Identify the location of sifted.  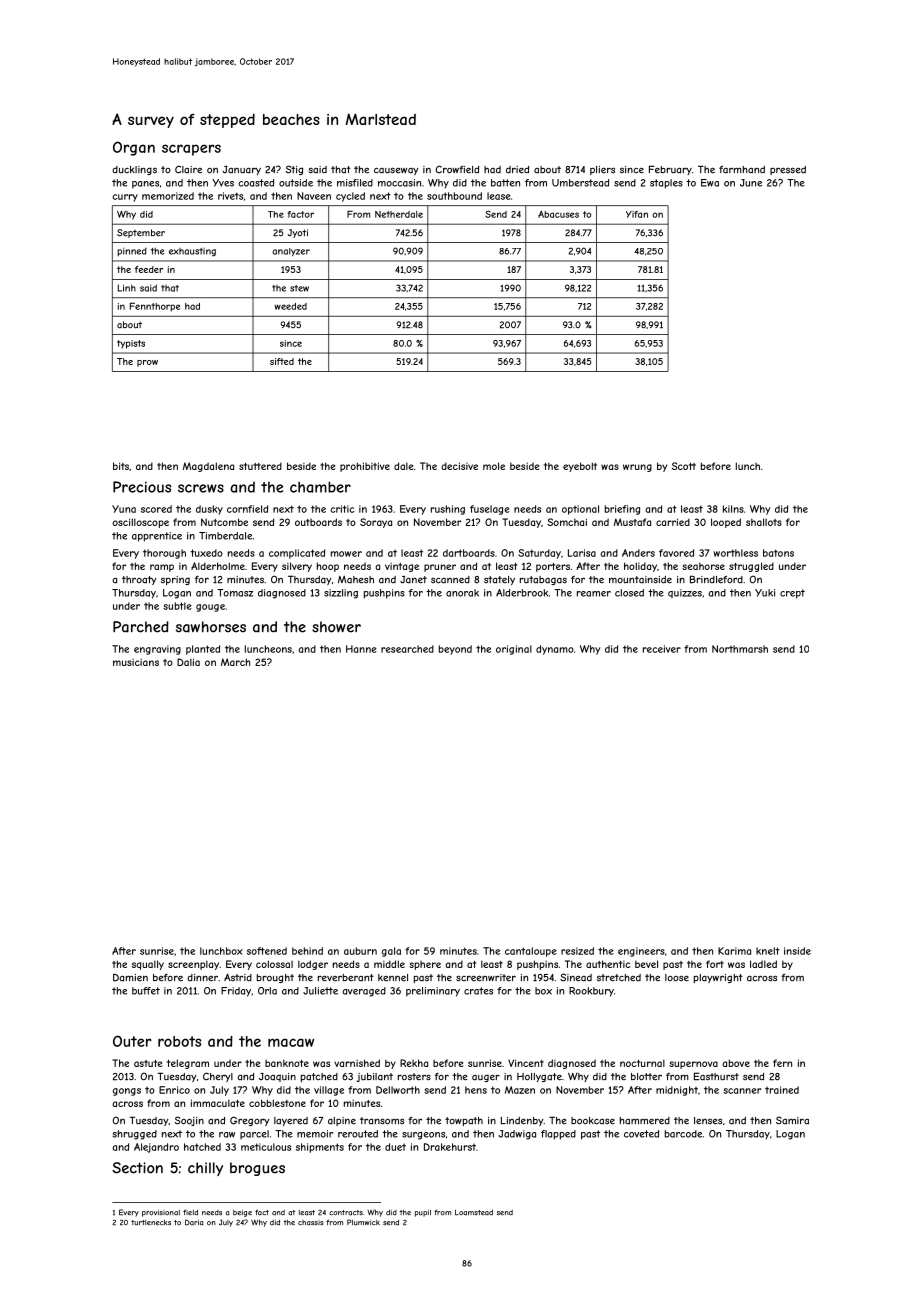
(282, 361).
